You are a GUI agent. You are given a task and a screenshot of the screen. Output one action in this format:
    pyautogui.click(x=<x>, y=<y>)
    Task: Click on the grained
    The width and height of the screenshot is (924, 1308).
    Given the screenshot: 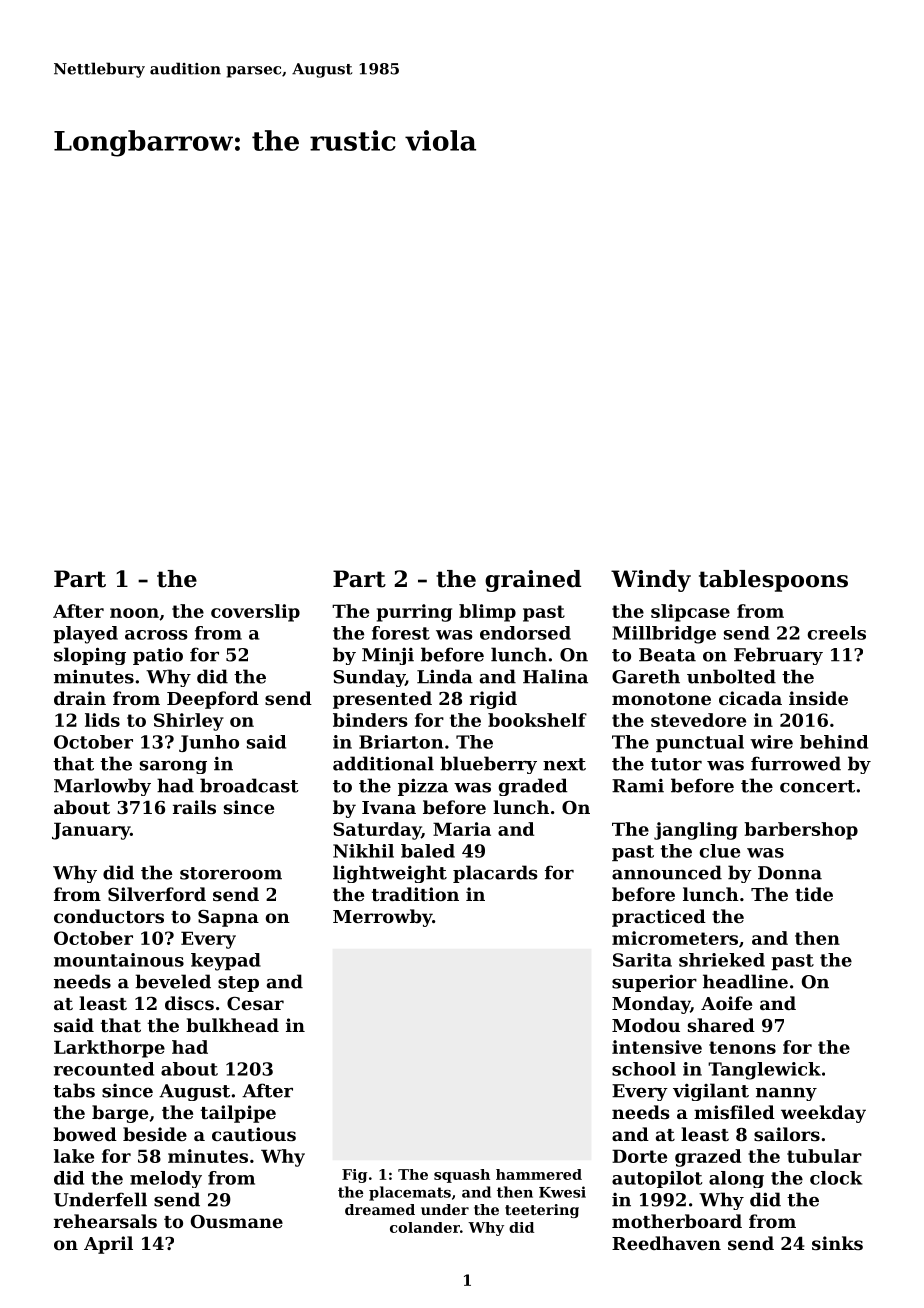 What is the action you would take?
    pyautogui.click(x=533, y=581)
